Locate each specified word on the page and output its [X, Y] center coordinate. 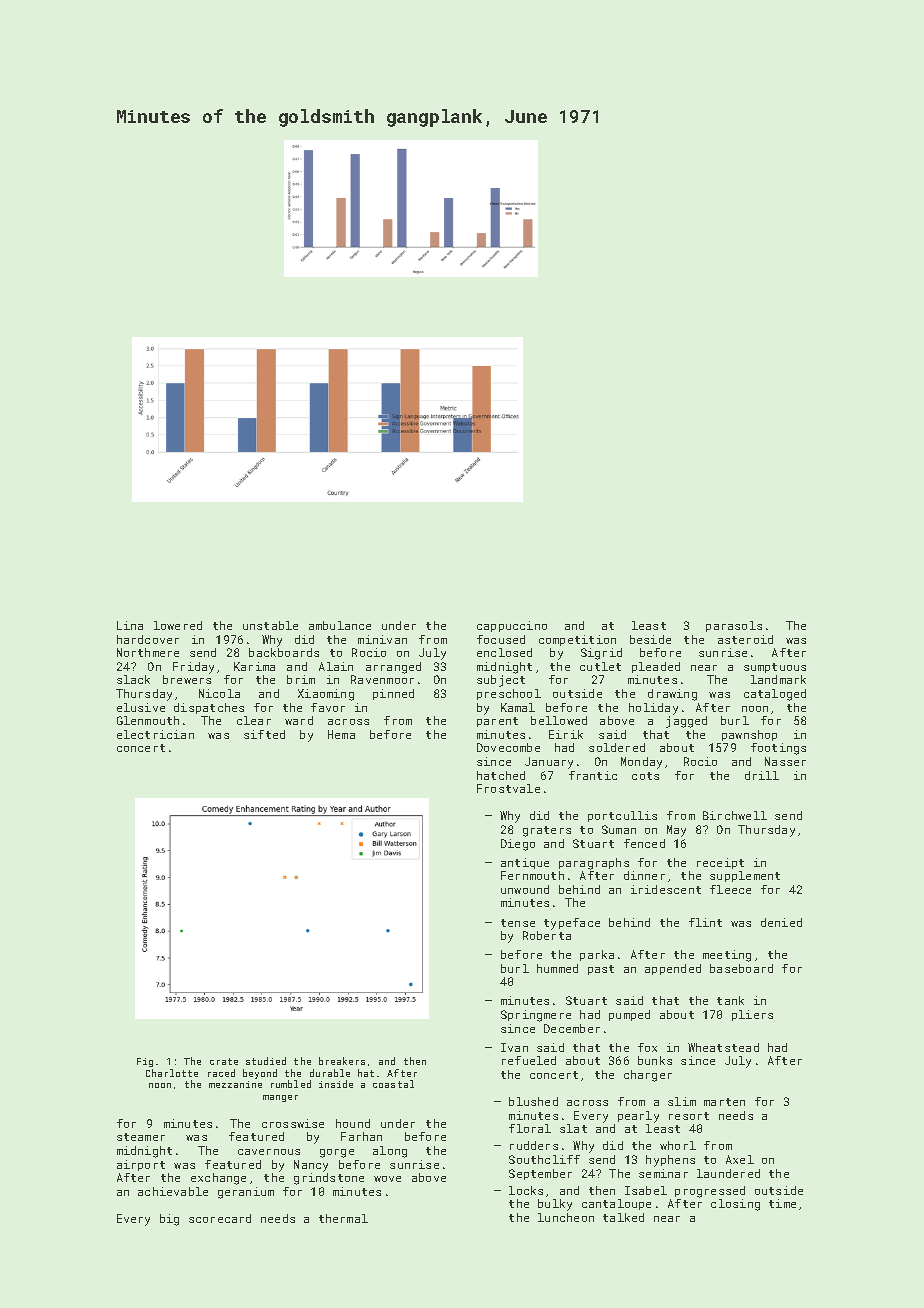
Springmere [536, 1016]
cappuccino [512, 626]
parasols [734, 626]
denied [781, 922]
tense [518, 923]
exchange [218, 1179]
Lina [130, 625]
